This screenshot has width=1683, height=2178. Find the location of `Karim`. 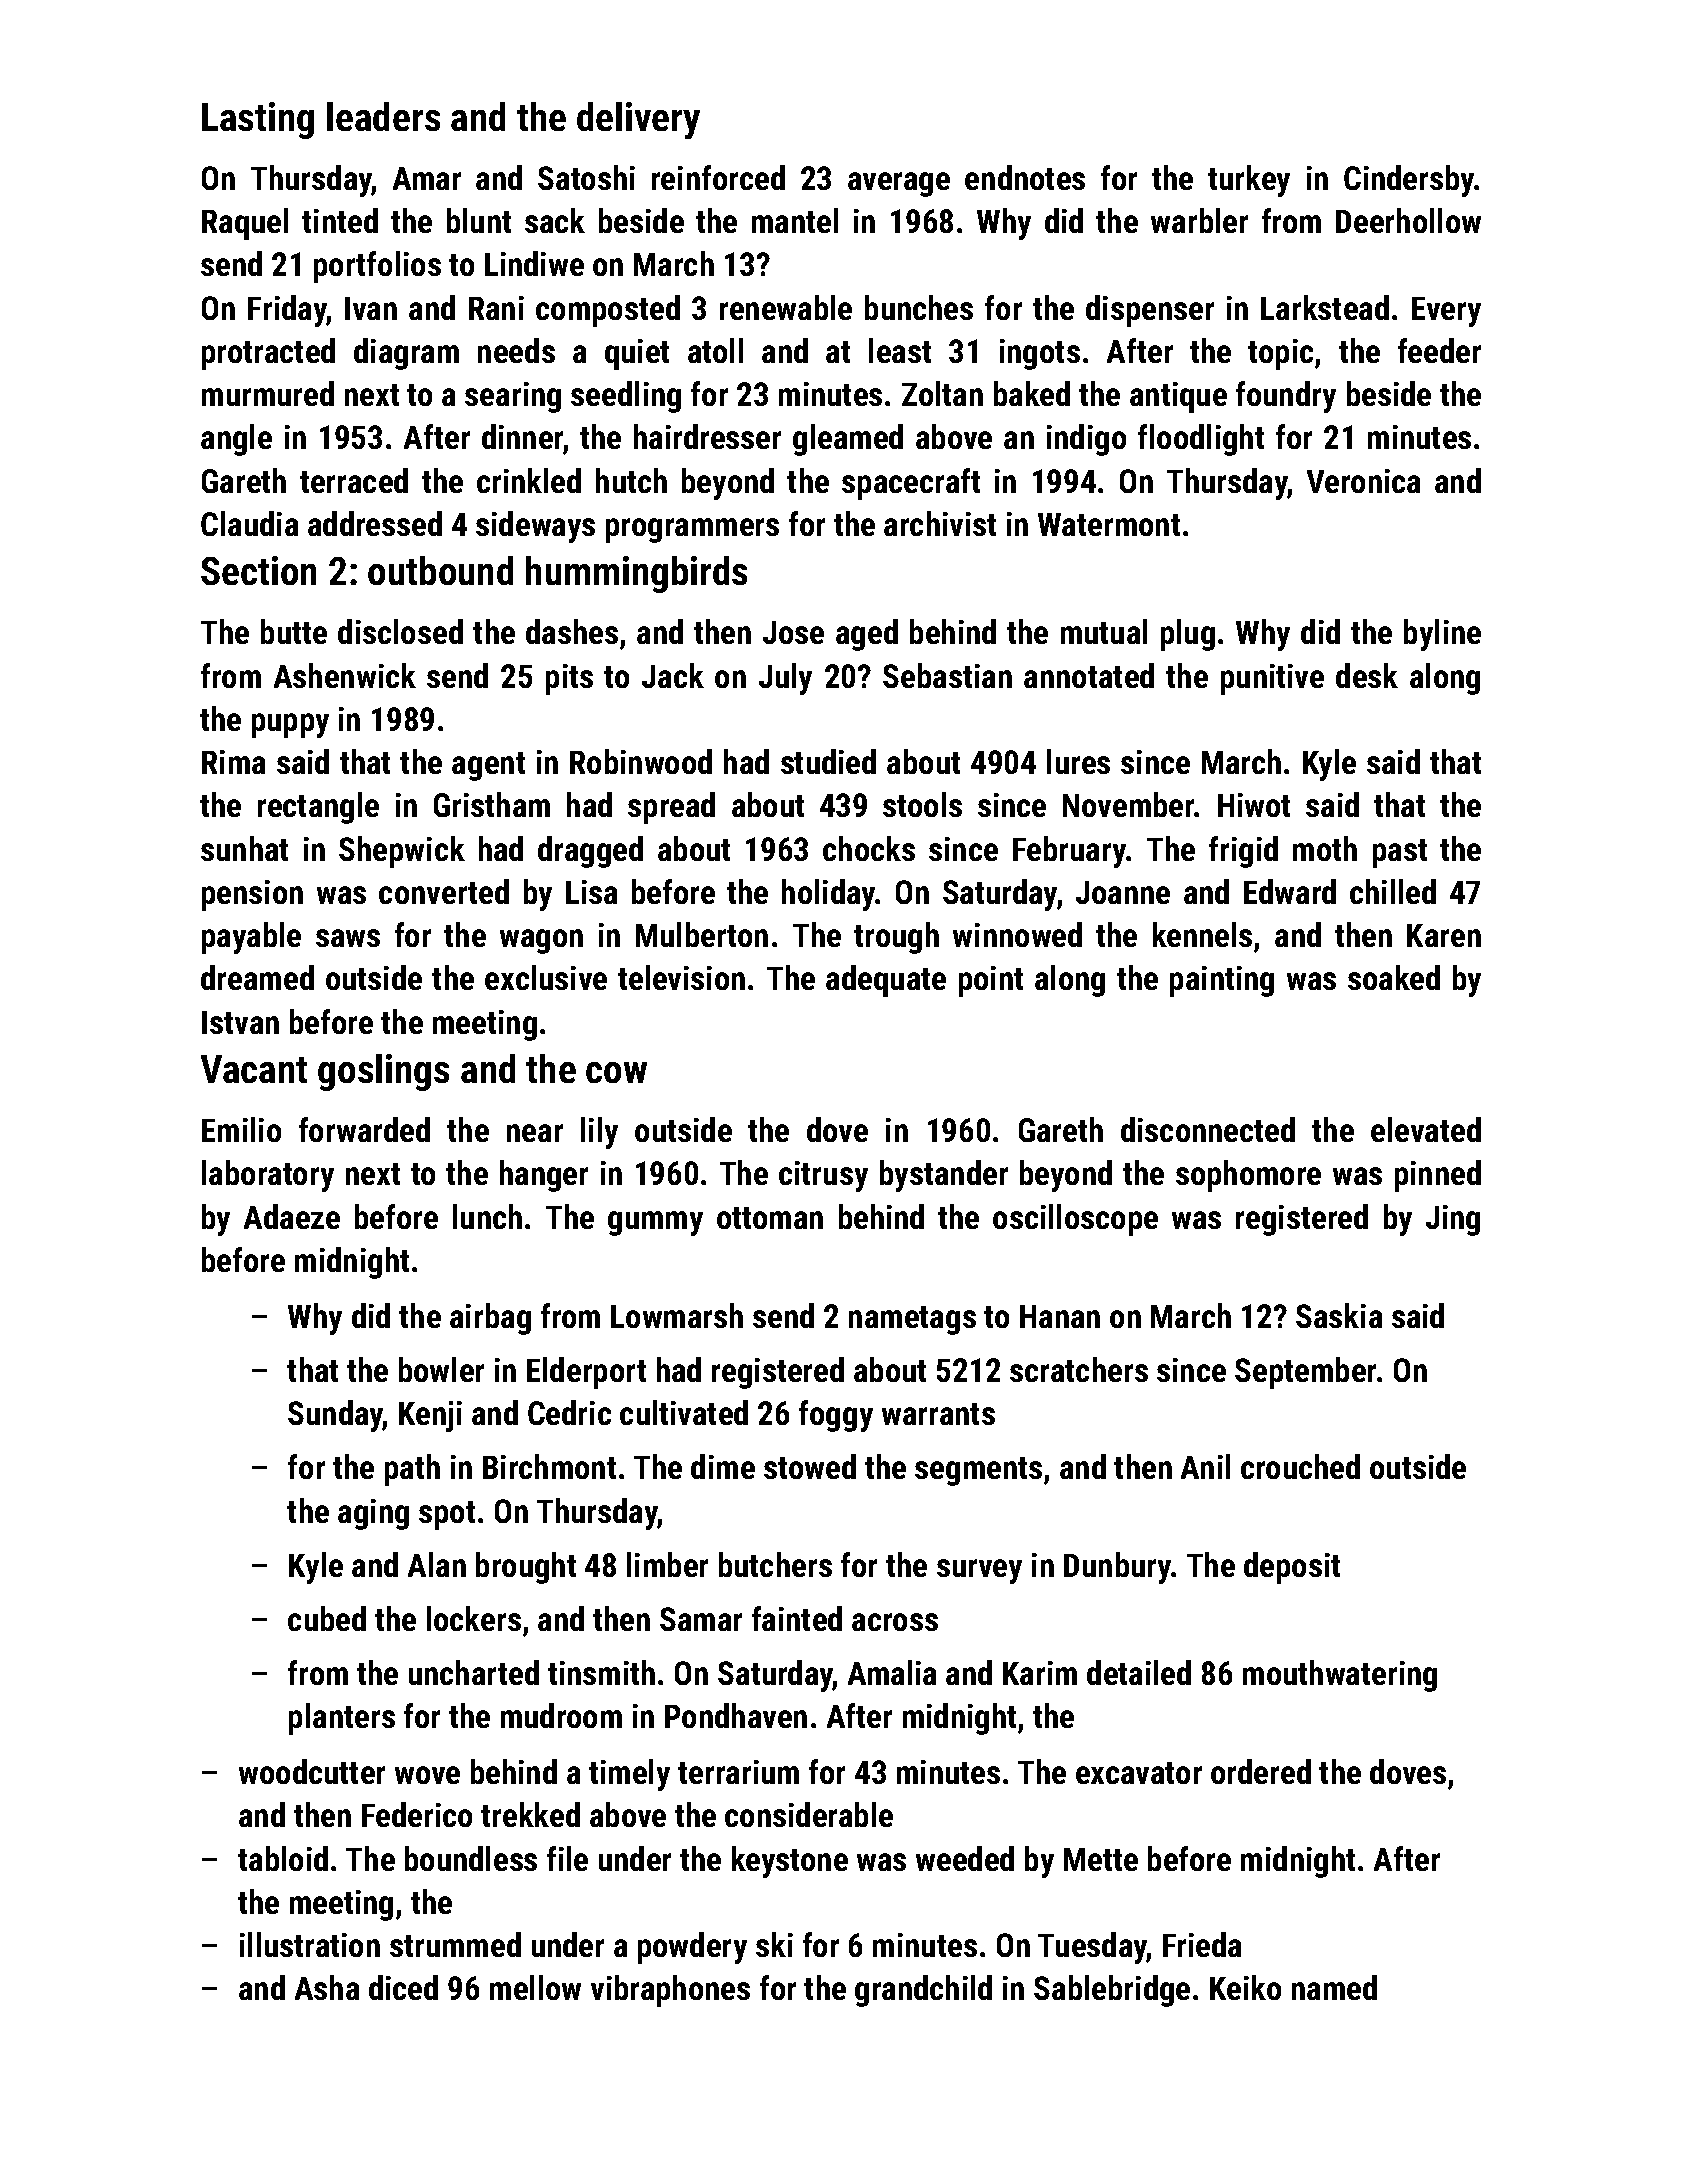

Karim is located at coordinates (1040, 1673).
